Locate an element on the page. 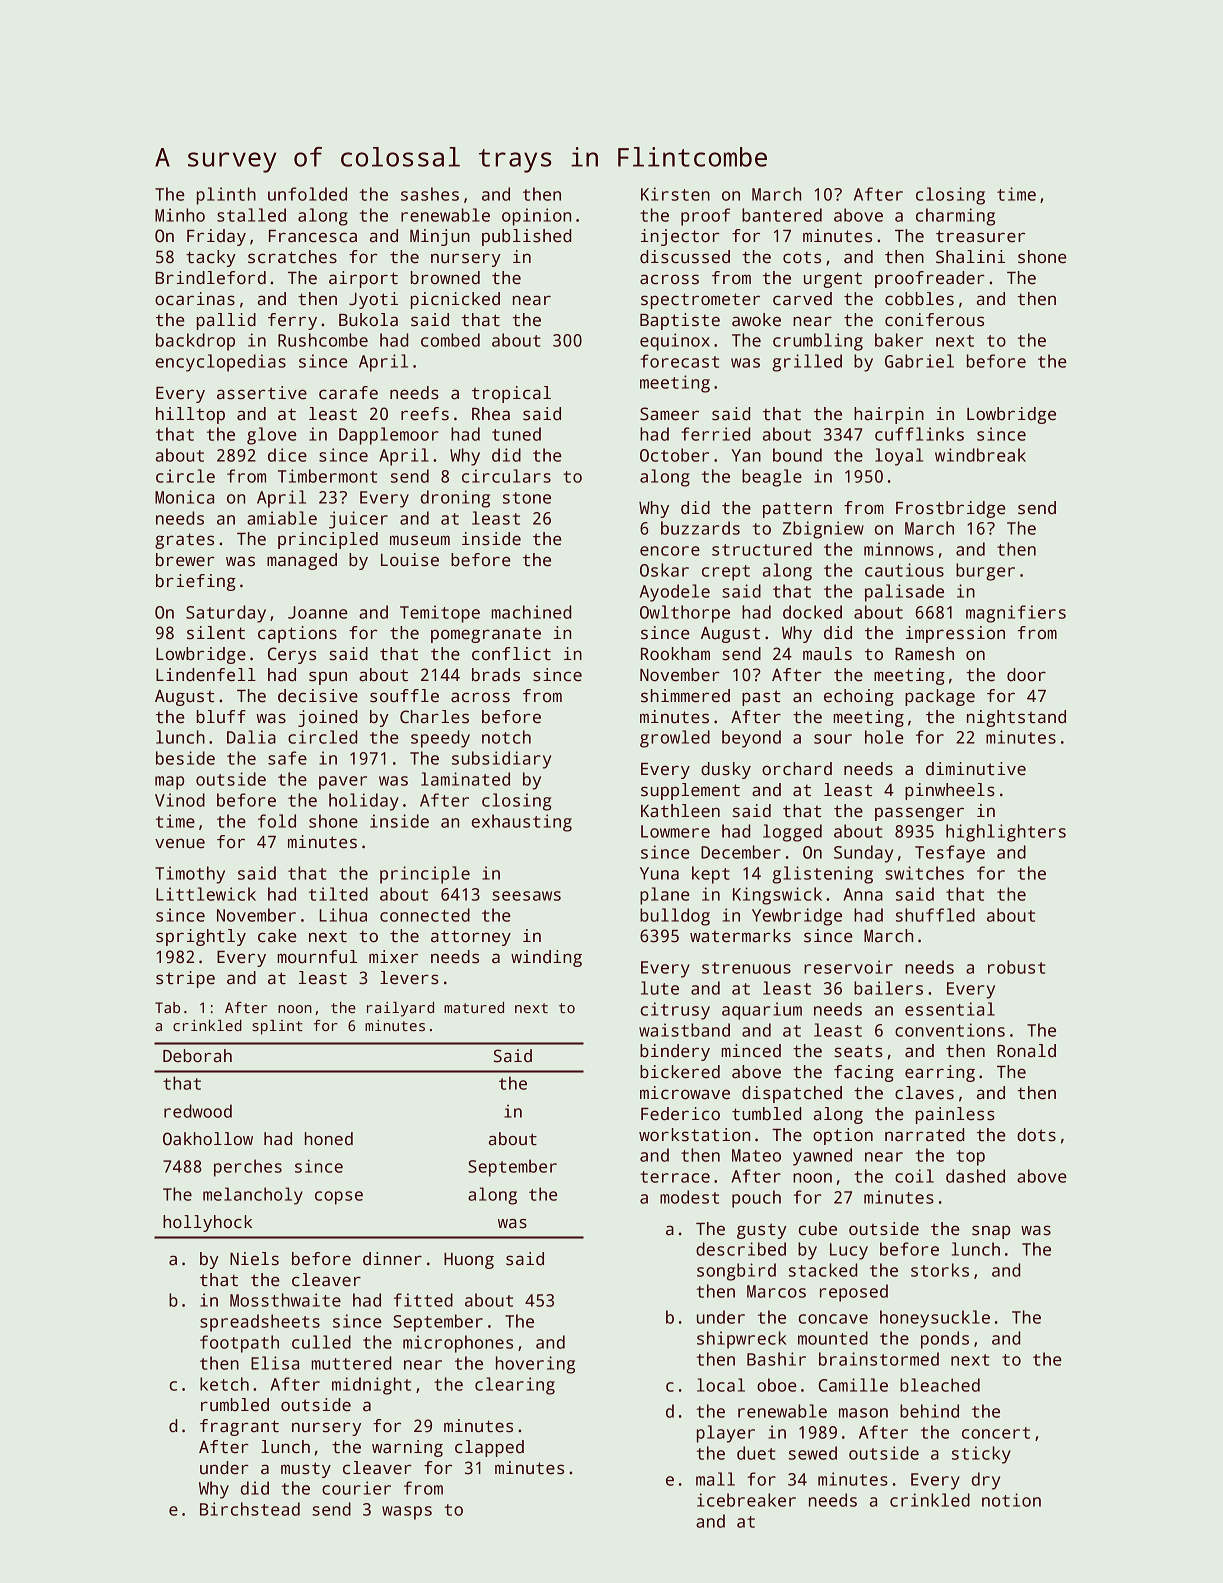 This document has width=1223, height=1583. orchard is located at coordinates (797, 769).
